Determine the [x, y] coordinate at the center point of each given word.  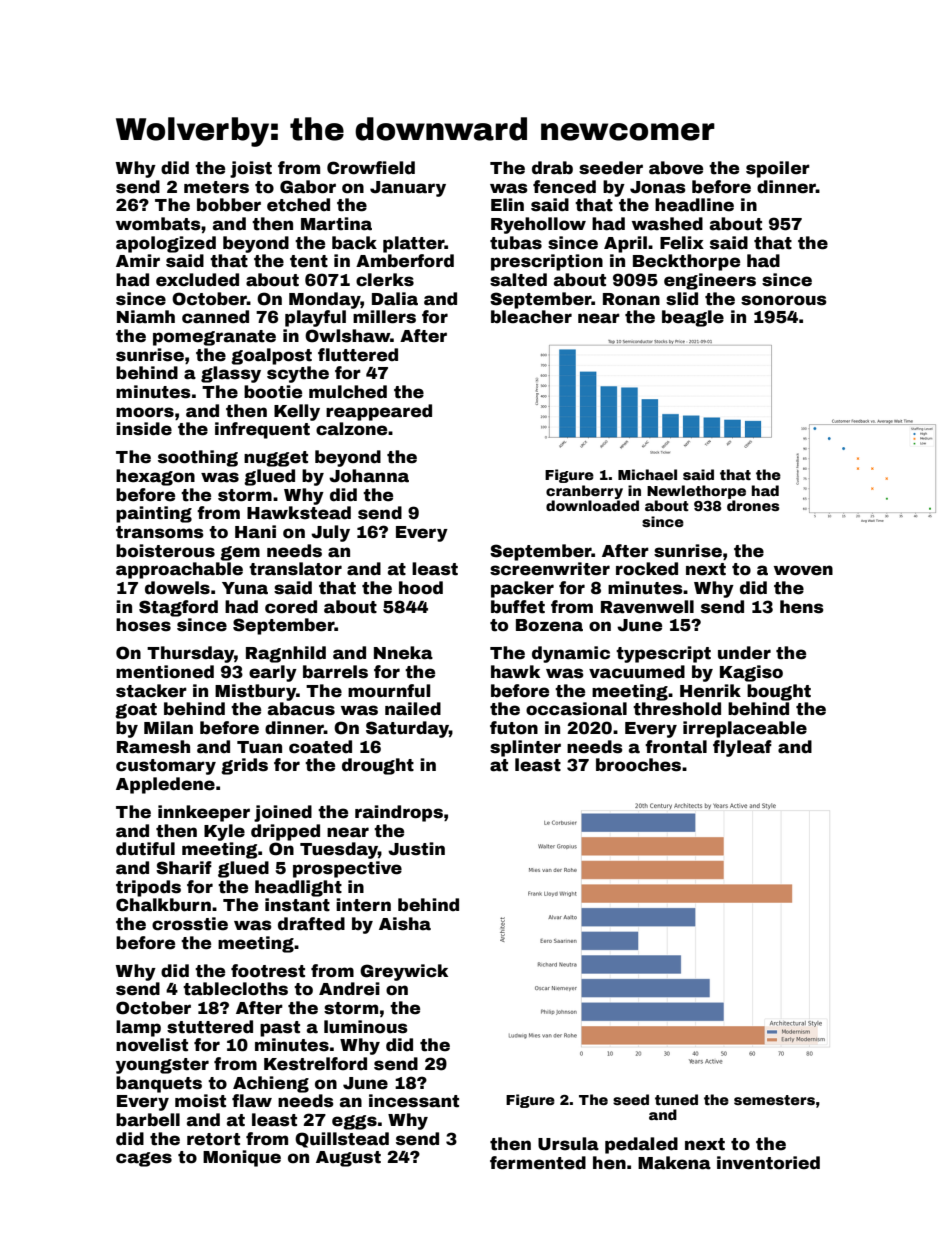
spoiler [778, 169]
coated [320, 747]
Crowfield [371, 168]
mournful [389, 691]
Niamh [146, 317]
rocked [647, 569]
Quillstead [342, 1140]
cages [144, 1159]
